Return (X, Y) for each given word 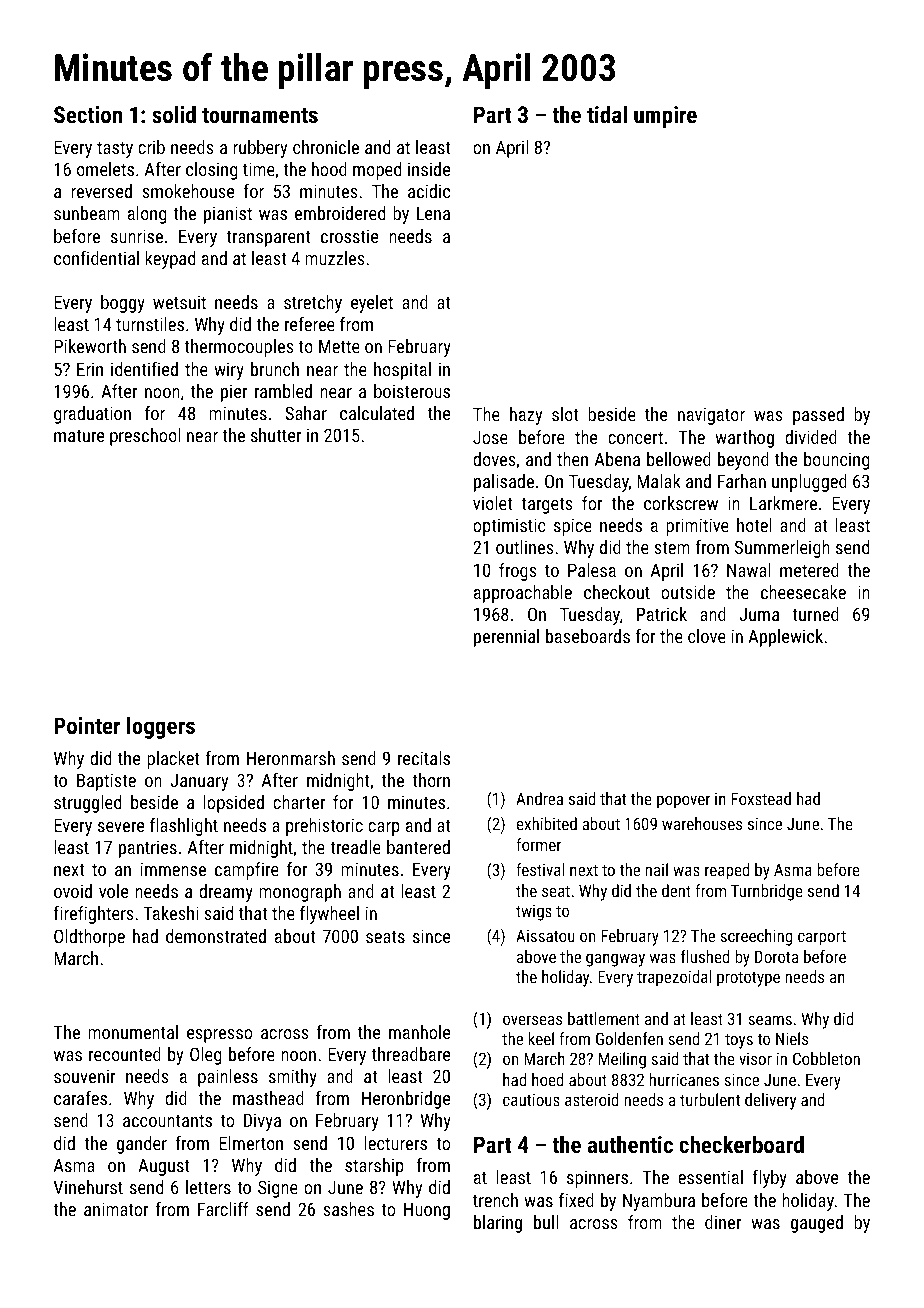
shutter (276, 435)
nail (657, 869)
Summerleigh (782, 549)
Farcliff (223, 1209)
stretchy (313, 304)
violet (492, 503)
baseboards (588, 636)
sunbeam (87, 213)
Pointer (87, 725)
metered (809, 570)
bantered (418, 847)
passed (818, 416)
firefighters (94, 915)
